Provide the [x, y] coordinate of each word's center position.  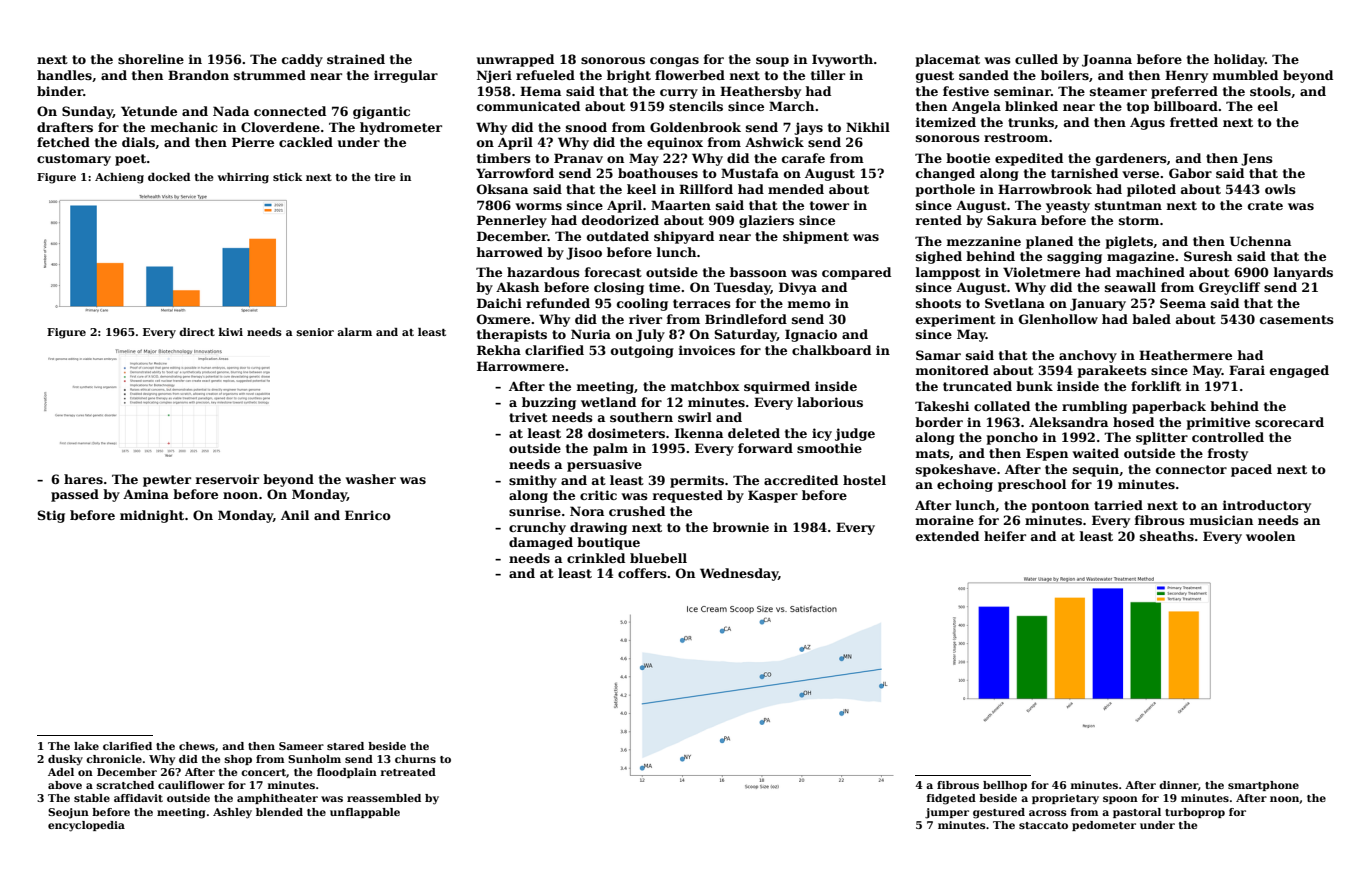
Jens [1257, 159]
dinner [1178, 785]
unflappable [365, 813]
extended [947, 536]
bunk [1034, 386]
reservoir [227, 479]
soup [772, 62]
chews [197, 746]
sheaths [1167, 536]
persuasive [604, 465]
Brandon [198, 75]
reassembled [384, 798]
